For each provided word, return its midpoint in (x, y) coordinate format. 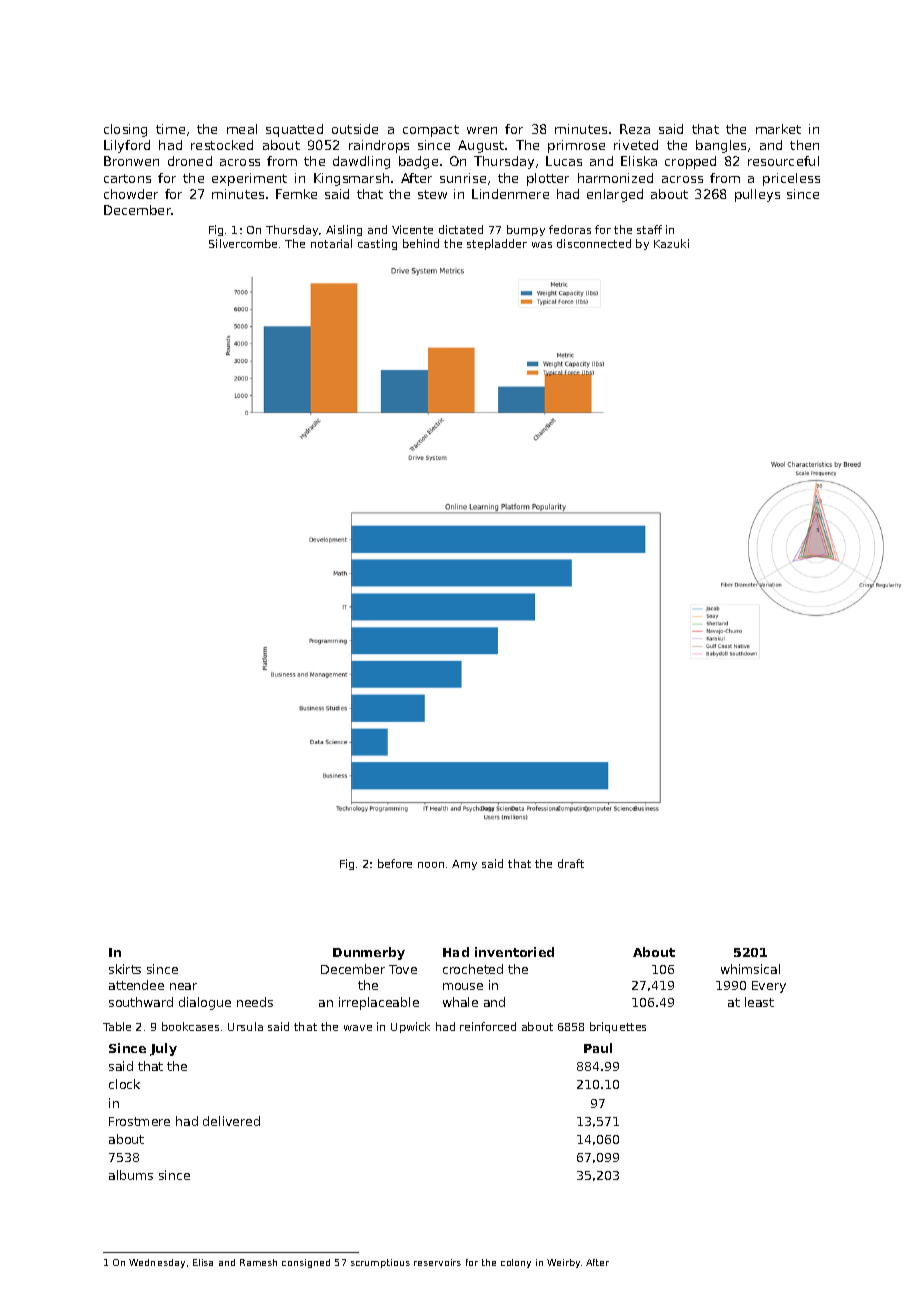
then (804, 145)
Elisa (203, 1262)
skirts (125, 969)
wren (482, 130)
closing (125, 130)
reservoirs (437, 1262)
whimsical (750, 969)
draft (571, 863)
